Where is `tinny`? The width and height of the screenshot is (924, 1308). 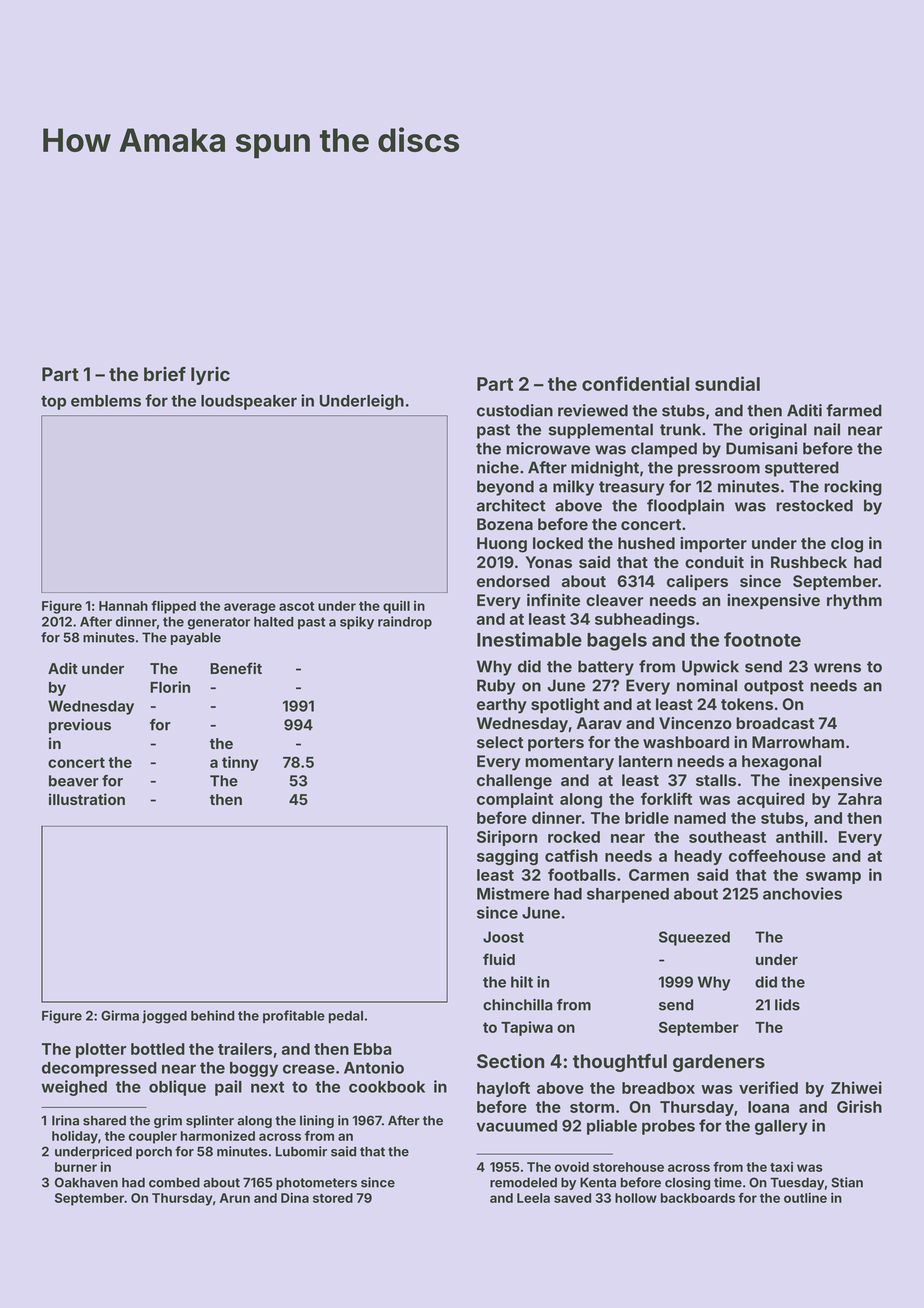 tinny is located at coordinates (240, 763).
